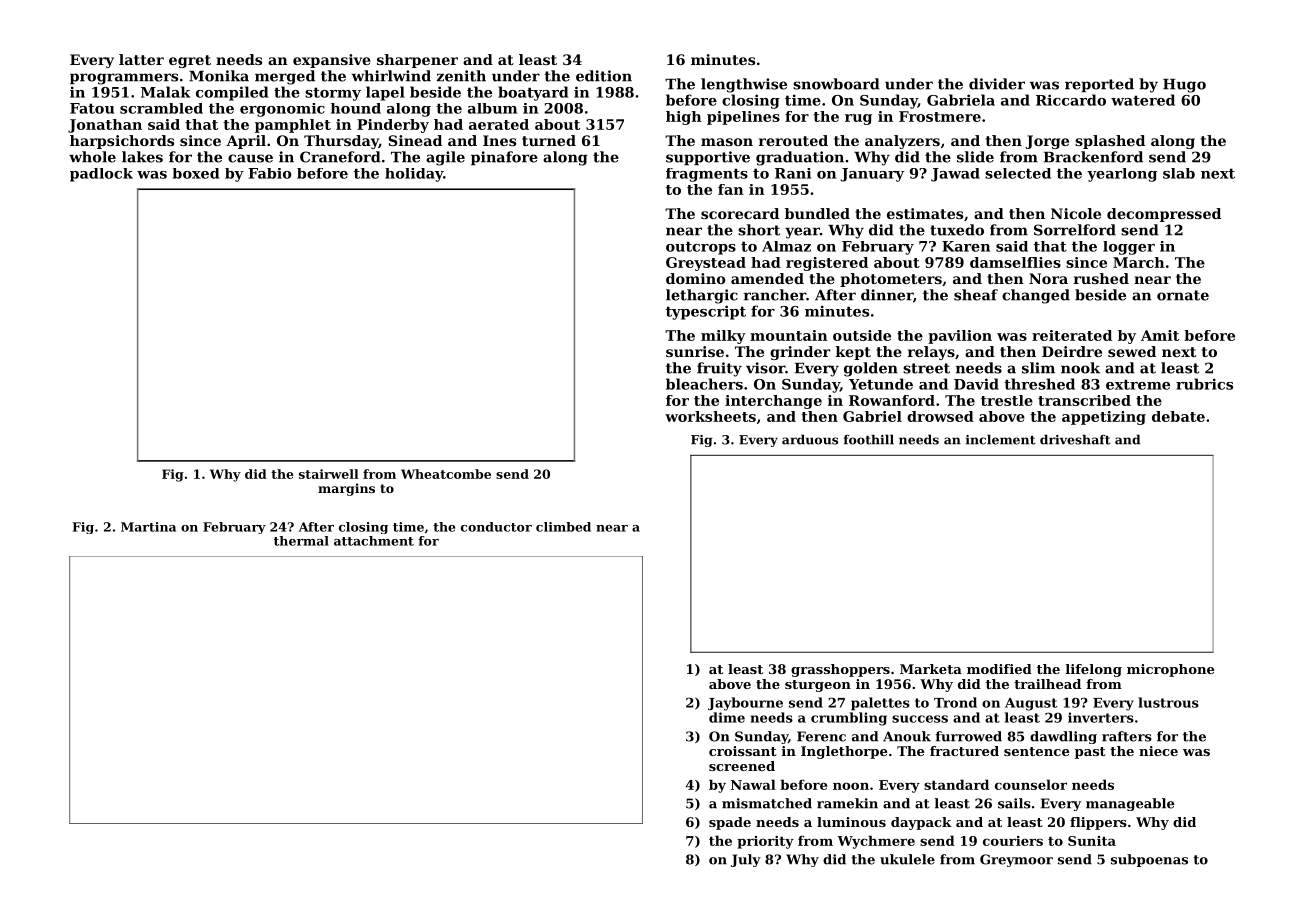  I want to click on Ferenc, so click(821, 736).
